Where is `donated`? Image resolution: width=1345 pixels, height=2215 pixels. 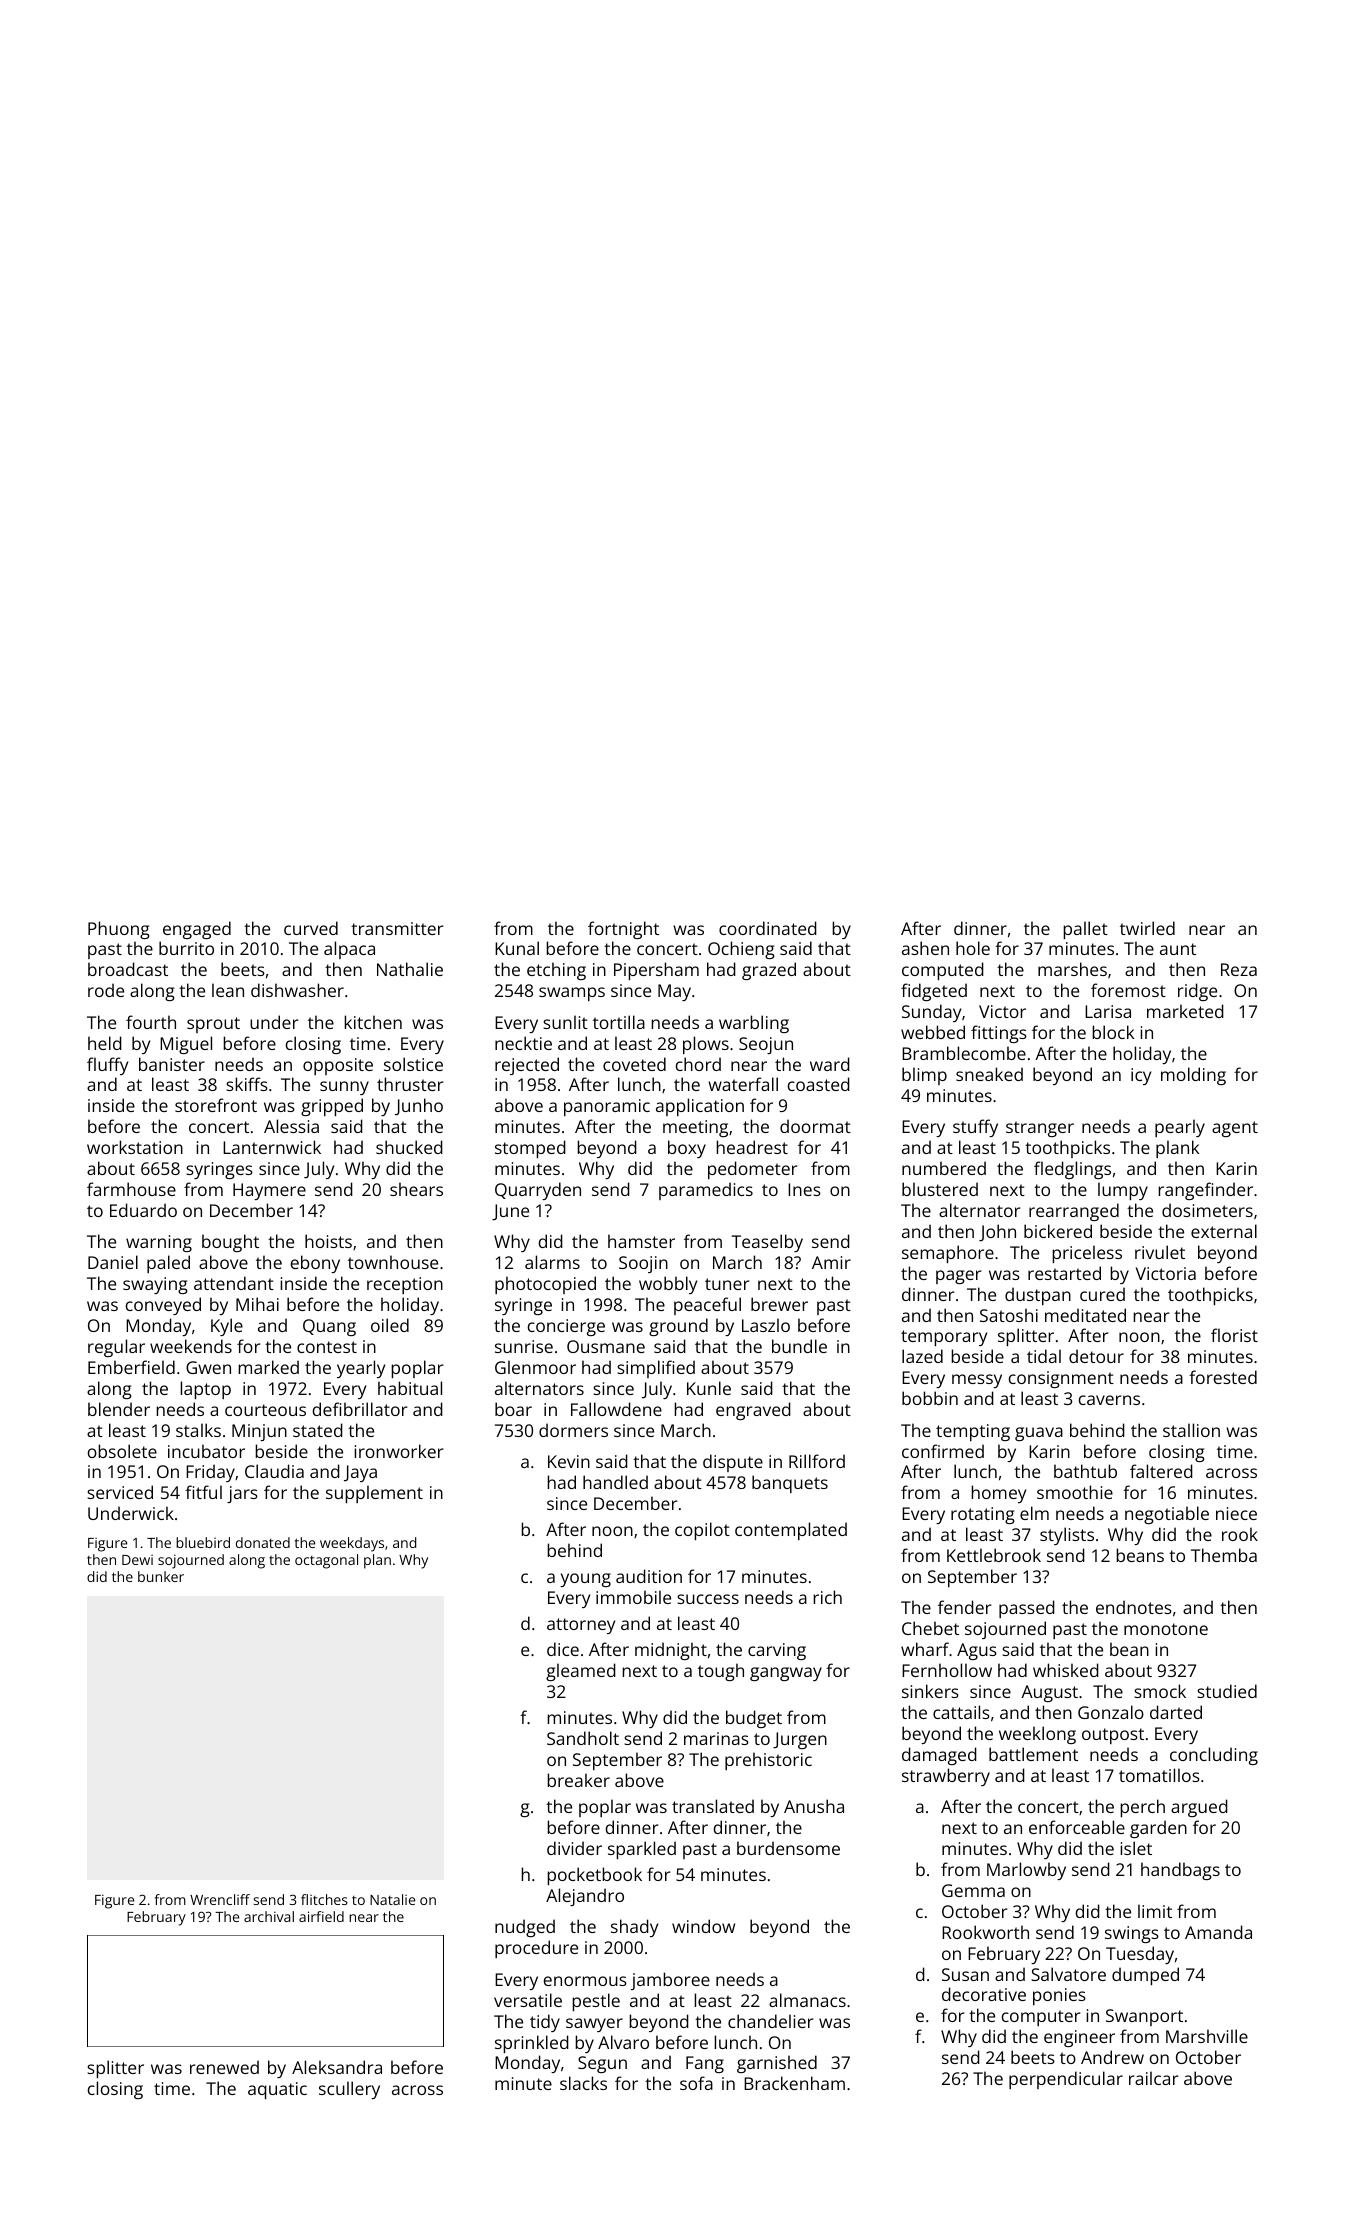
donated is located at coordinates (263, 1542).
